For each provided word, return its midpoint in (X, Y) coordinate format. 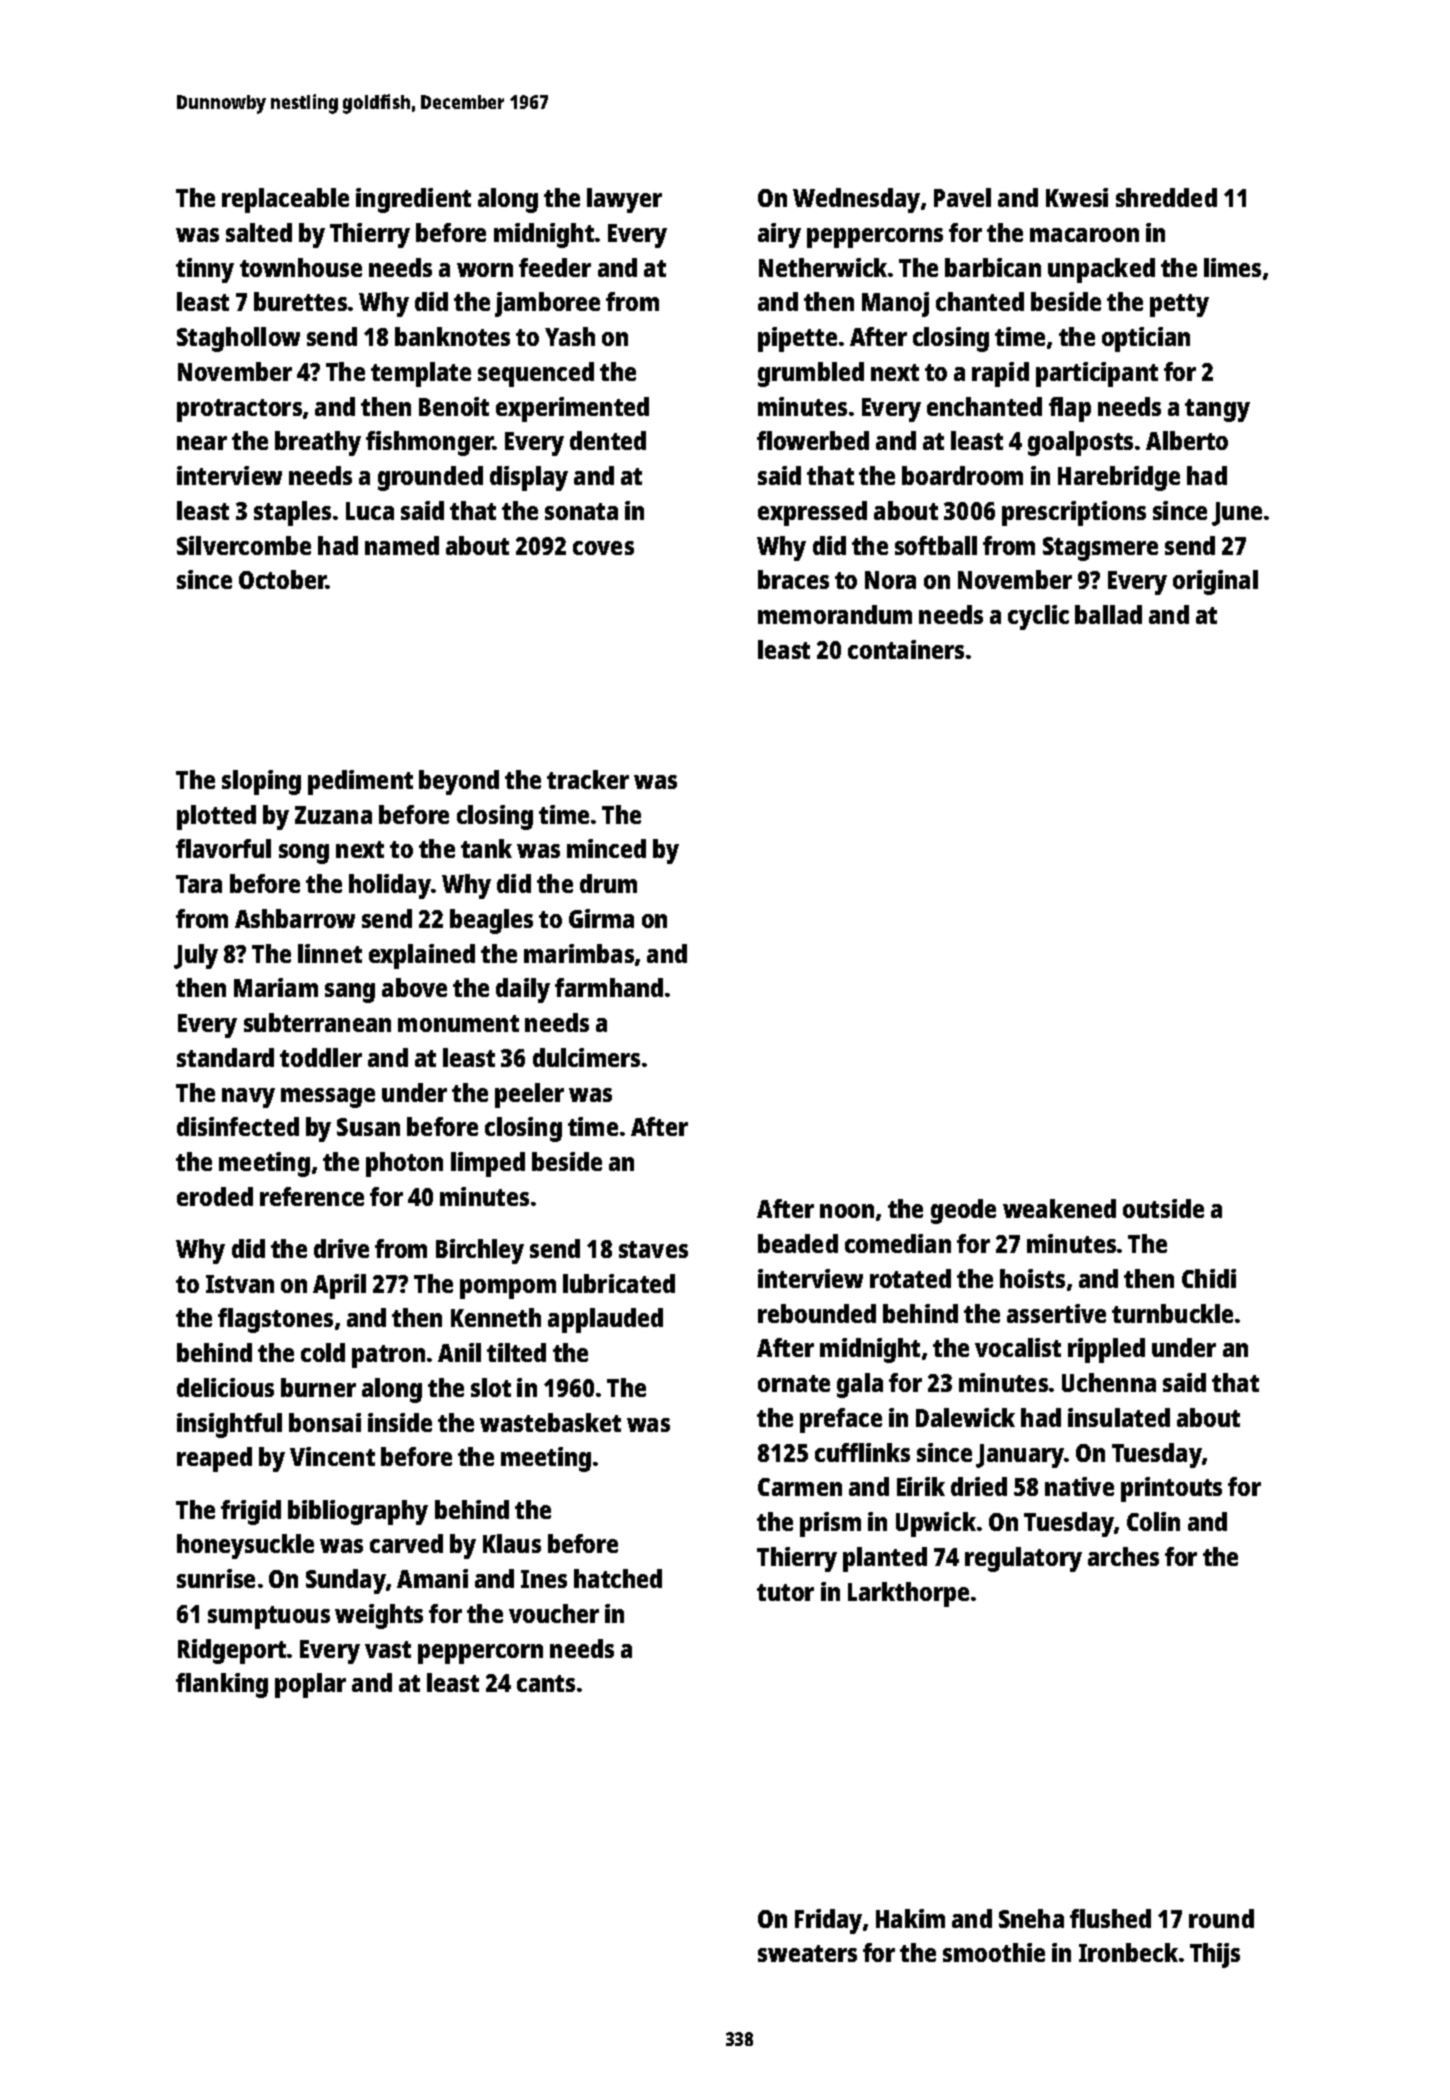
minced (606, 848)
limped (488, 1164)
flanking (222, 1685)
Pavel (962, 197)
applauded (605, 1320)
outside (1163, 1208)
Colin (1153, 1521)
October (283, 579)
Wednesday (856, 200)
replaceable (285, 200)
